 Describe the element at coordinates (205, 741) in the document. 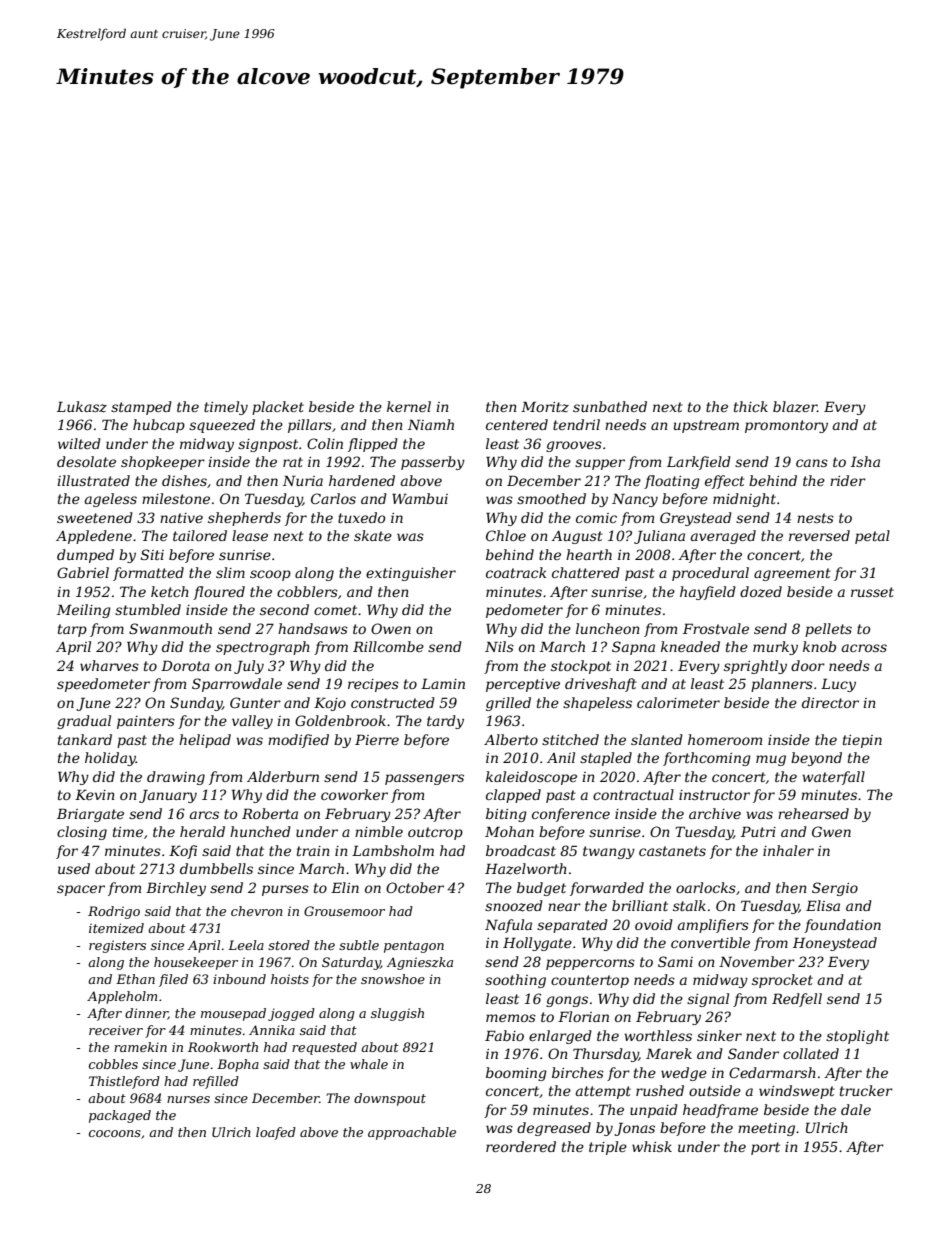

I see `helipad` at that location.
